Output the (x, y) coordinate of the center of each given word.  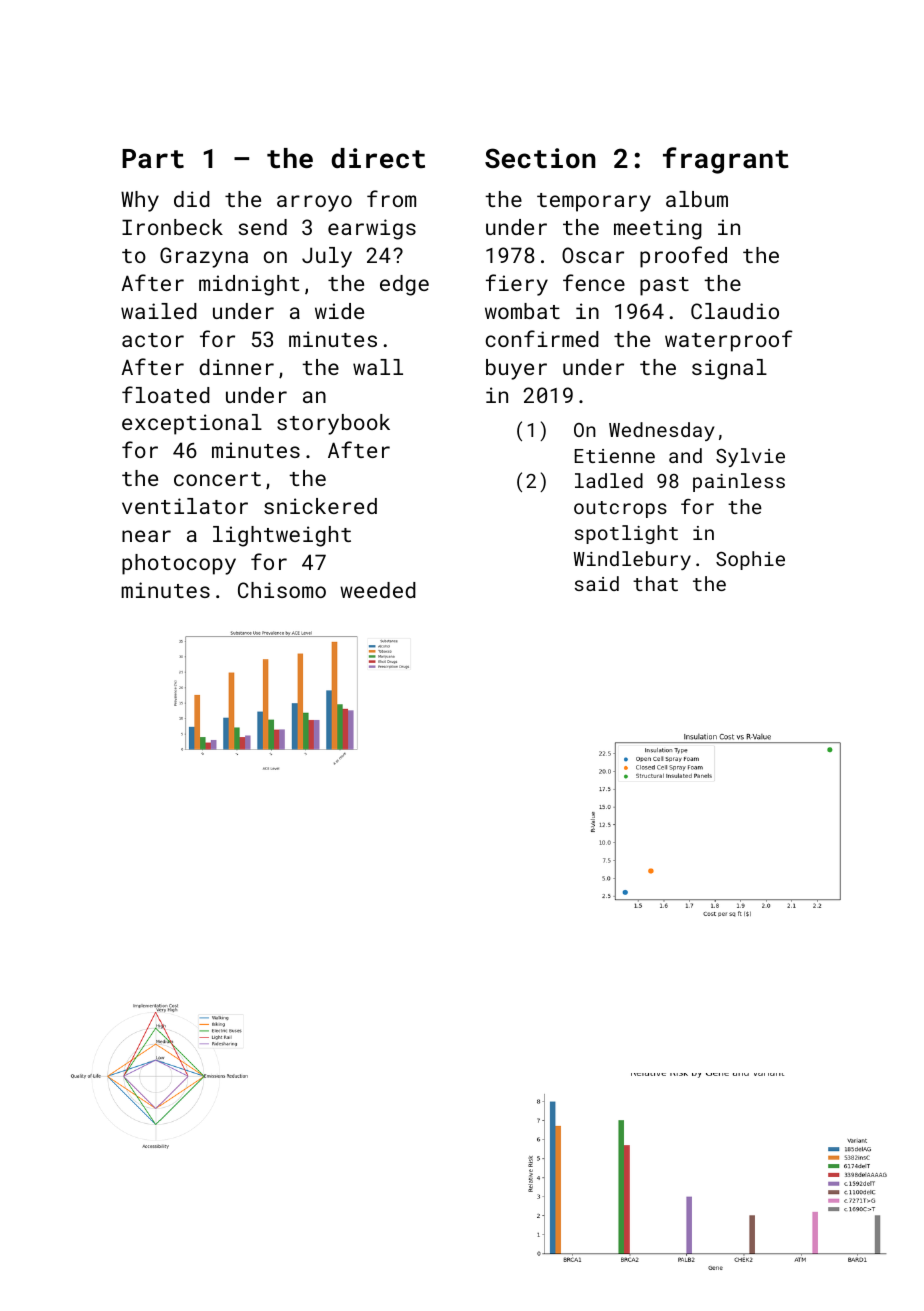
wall (378, 367)
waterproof (729, 341)
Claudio (735, 311)
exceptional (192, 424)
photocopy (179, 564)
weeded (378, 590)
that (655, 583)
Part (153, 159)
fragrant (726, 160)
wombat (522, 311)
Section (540, 158)
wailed (159, 311)
